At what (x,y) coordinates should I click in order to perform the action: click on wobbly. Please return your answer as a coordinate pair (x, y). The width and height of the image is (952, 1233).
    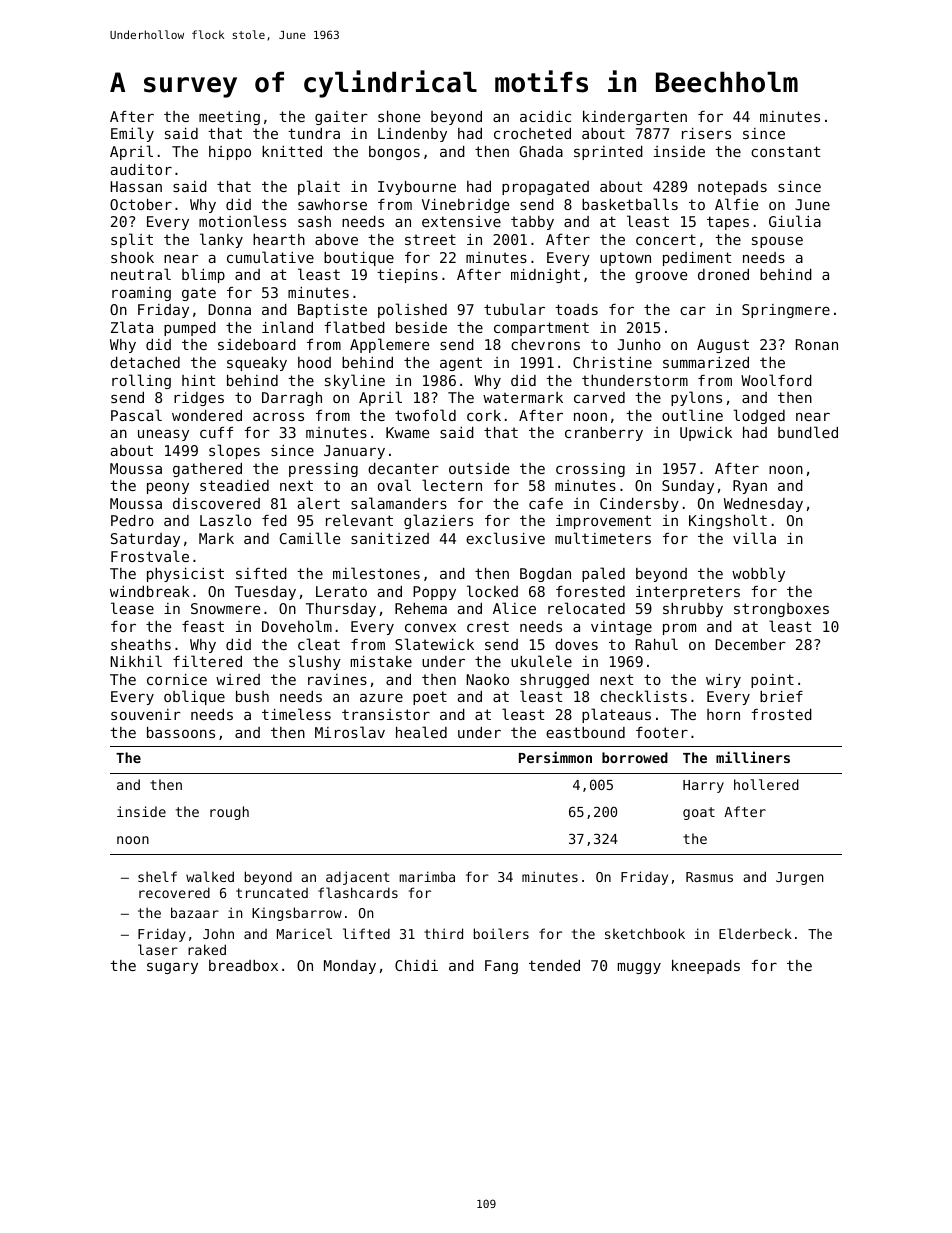
    Looking at the image, I should click on (758, 574).
